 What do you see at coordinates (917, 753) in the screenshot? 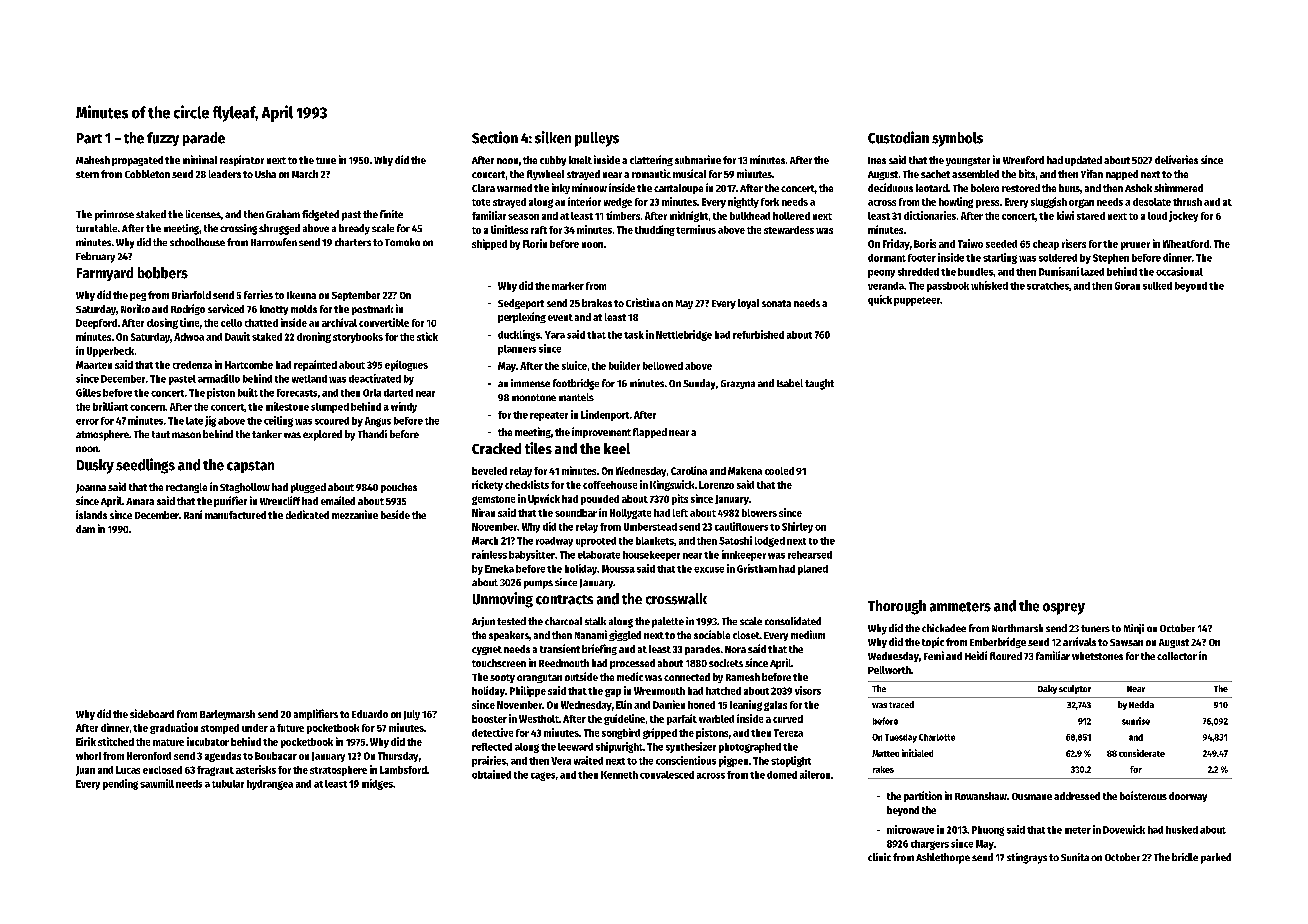
I see `initialed` at bounding box center [917, 753].
